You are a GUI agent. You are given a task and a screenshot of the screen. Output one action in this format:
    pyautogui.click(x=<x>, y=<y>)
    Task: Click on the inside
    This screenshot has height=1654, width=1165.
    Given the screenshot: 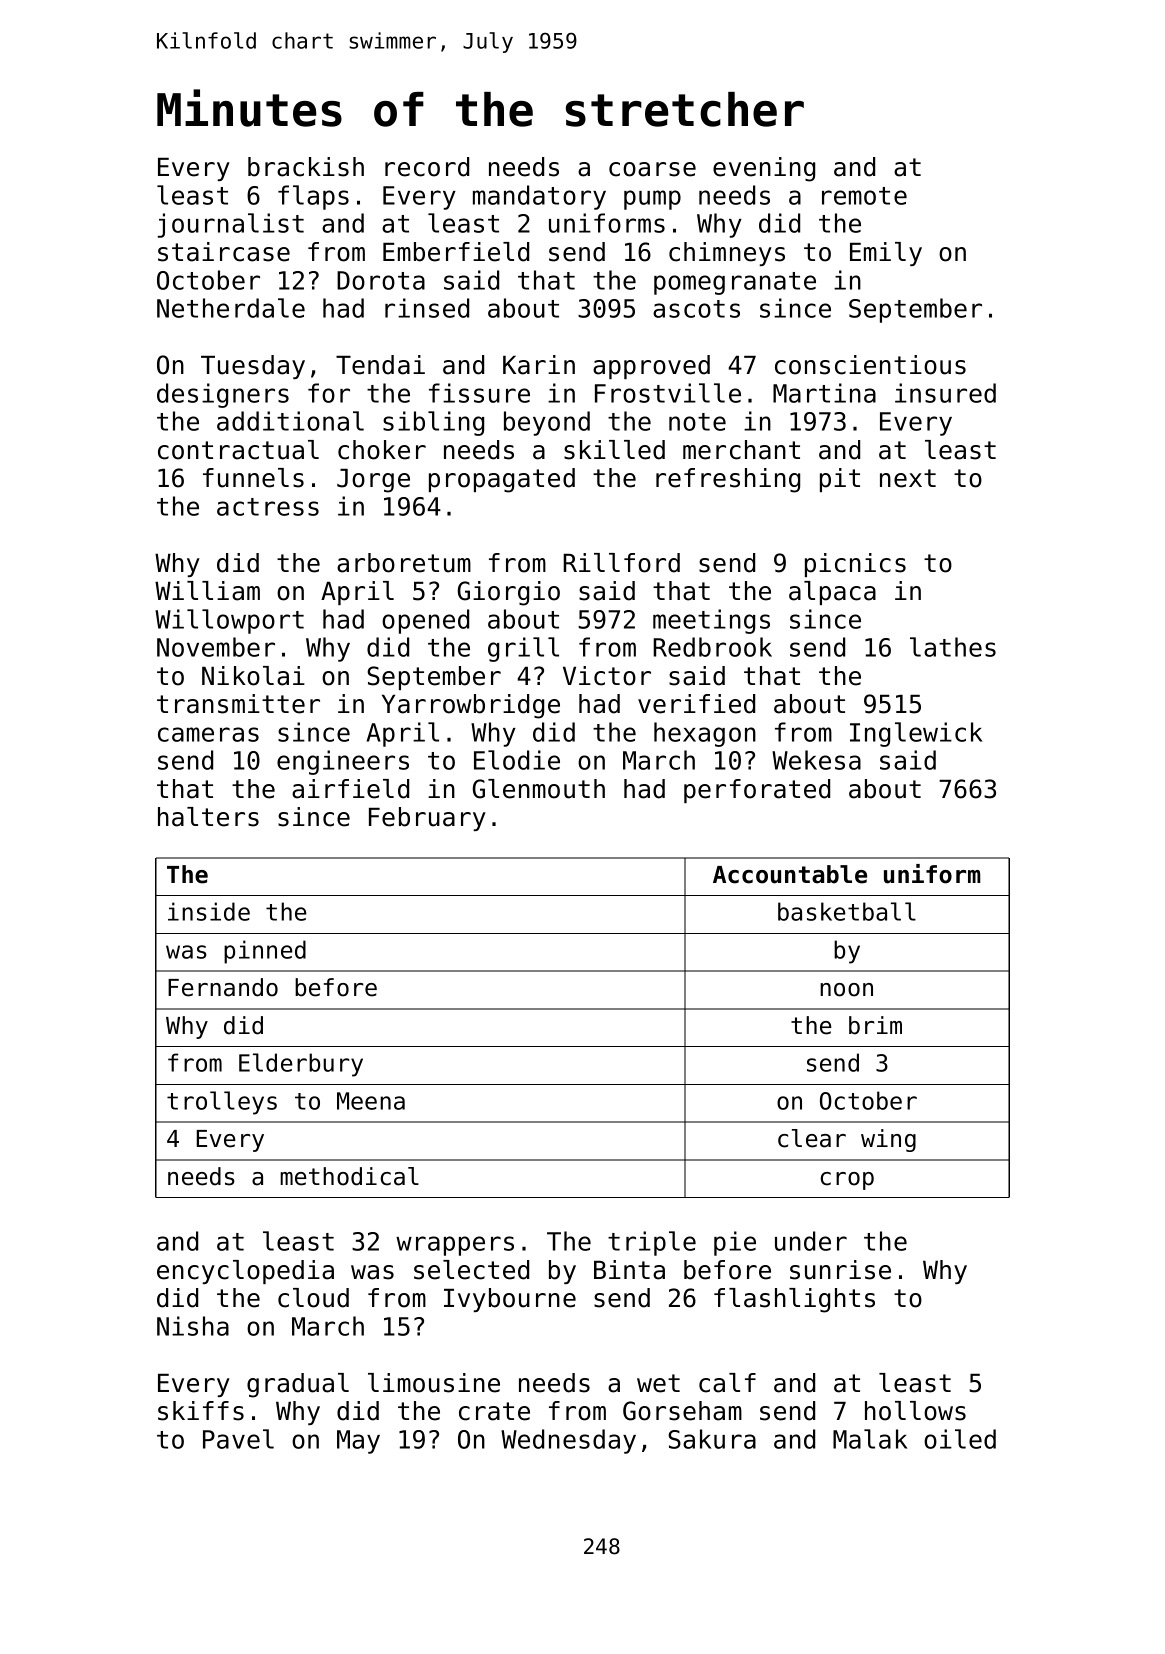 What is the action you would take?
    pyautogui.click(x=209, y=911)
